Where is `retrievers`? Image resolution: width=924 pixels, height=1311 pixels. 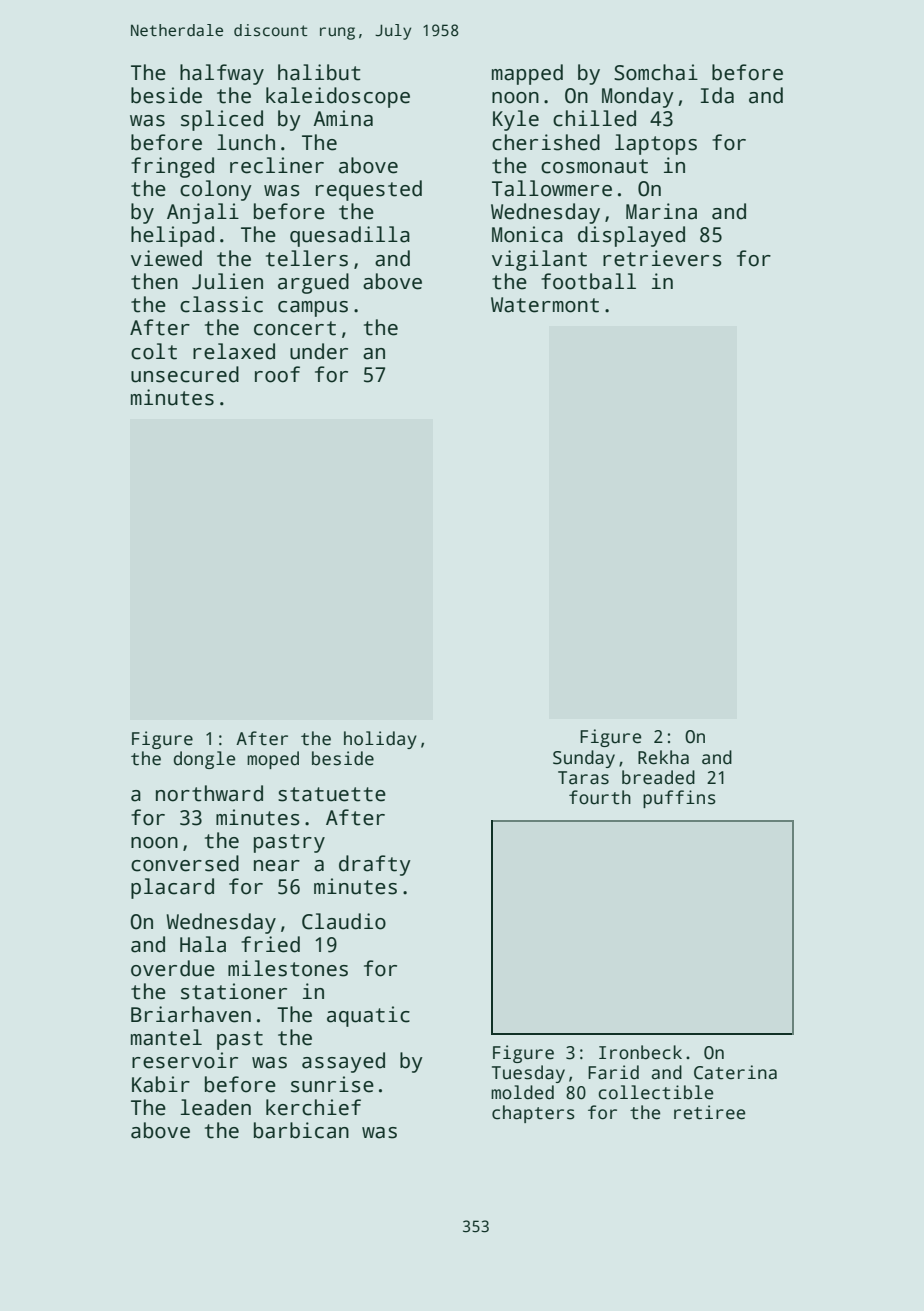 retrievers is located at coordinates (662, 258).
